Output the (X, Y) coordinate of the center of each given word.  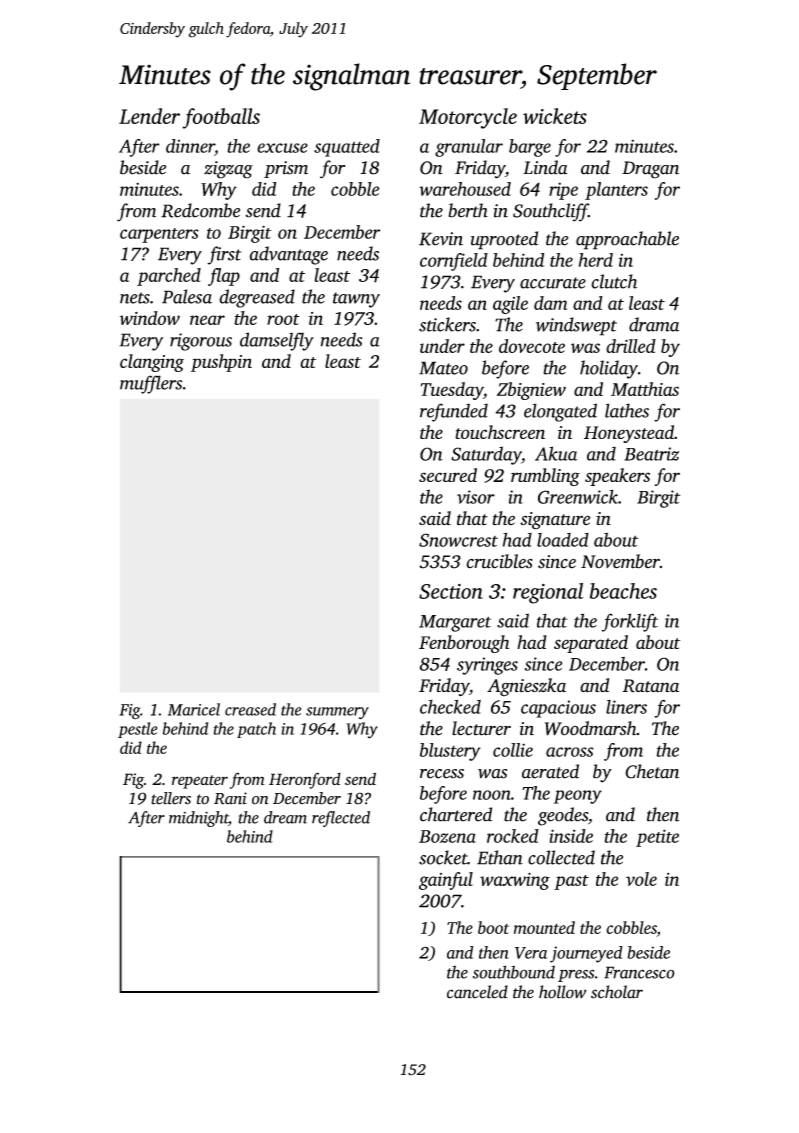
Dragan (650, 170)
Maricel (194, 709)
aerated (550, 771)
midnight (199, 819)
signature (555, 521)
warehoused (465, 189)
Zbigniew (531, 391)
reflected (341, 819)
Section (451, 591)
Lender (149, 116)
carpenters (159, 235)
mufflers (151, 384)
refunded (454, 412)
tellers (171, 798)
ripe (563, 191)
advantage (289, 255)
